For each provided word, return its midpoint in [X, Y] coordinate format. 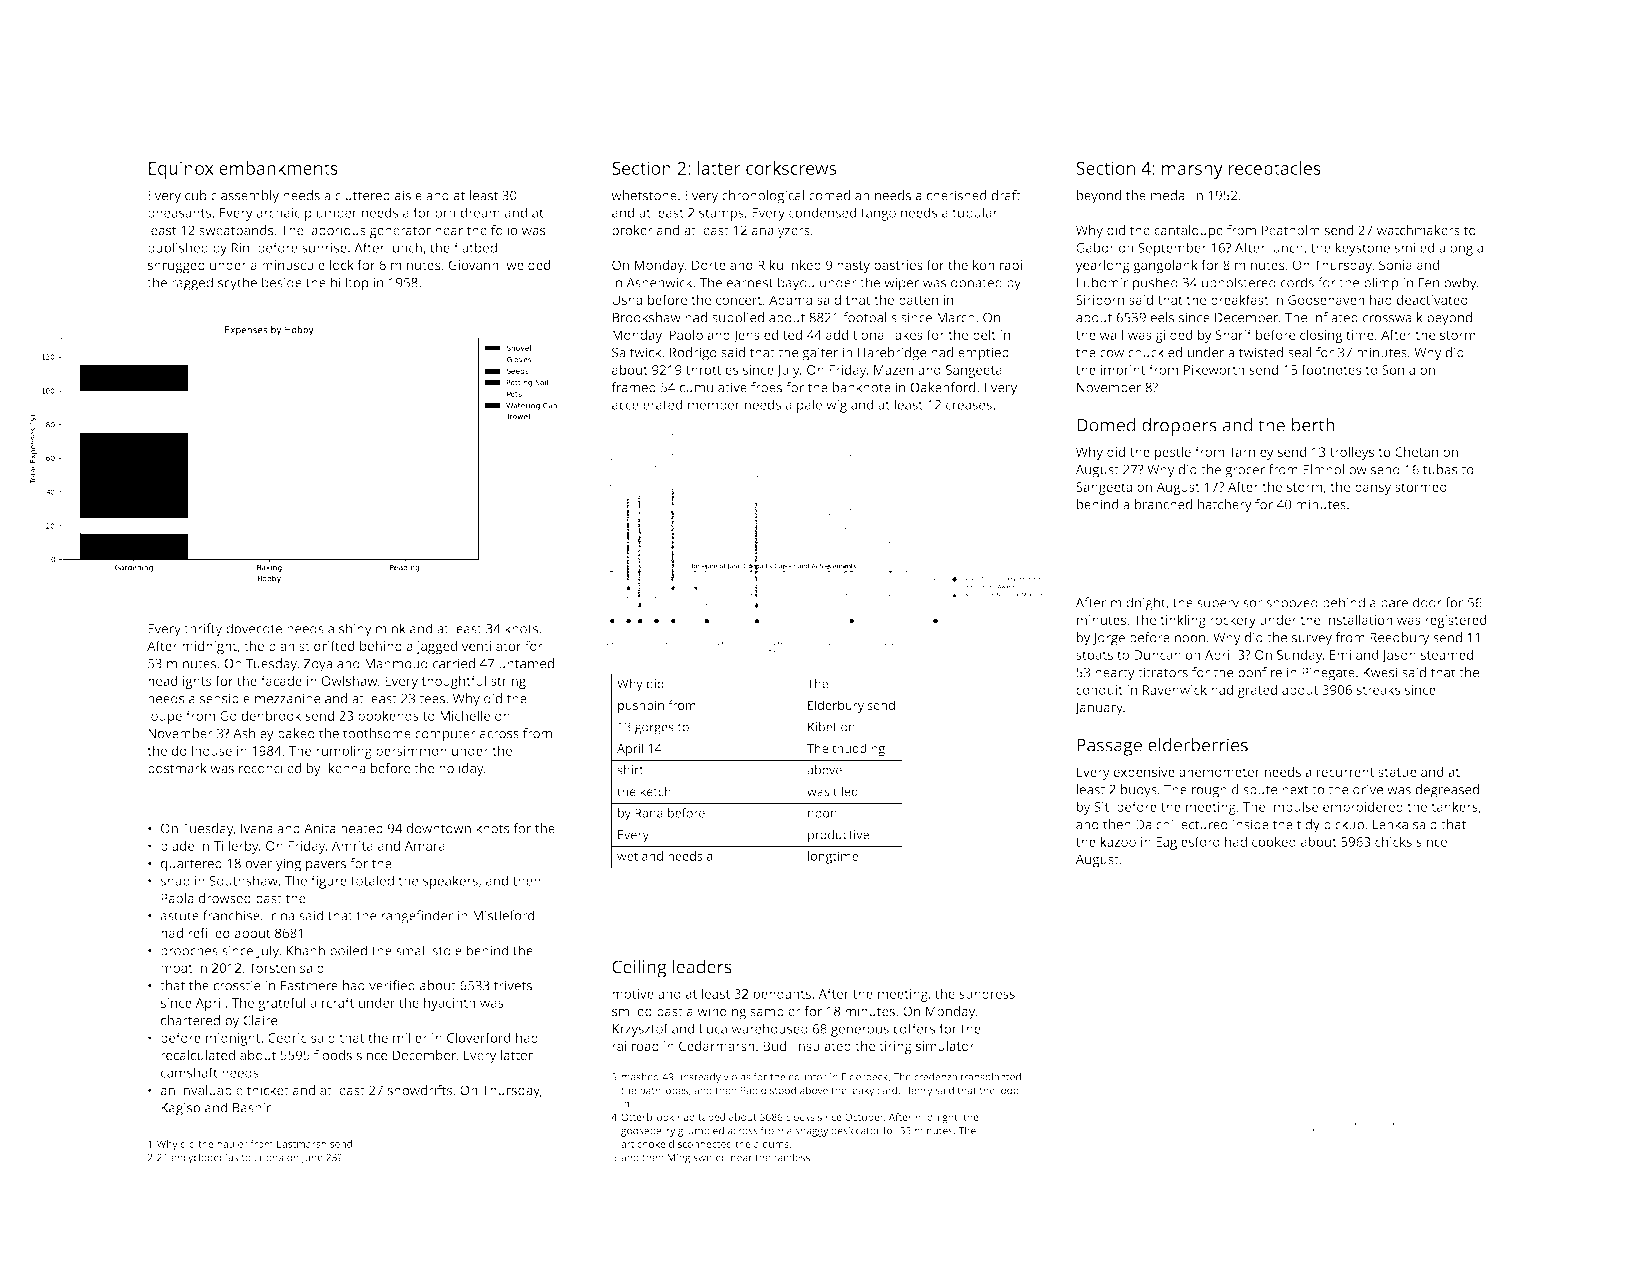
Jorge [1108, 639]
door [1427, 602]
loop [1009, 1091]
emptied [983, 354]
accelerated [647, 404]
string [508, 682]
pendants [782, 995]
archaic [278, 212]
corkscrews [791, 168]
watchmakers [1418, 230]
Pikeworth [1214, 369]
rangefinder [417, 917]
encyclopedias [204, 1158]
